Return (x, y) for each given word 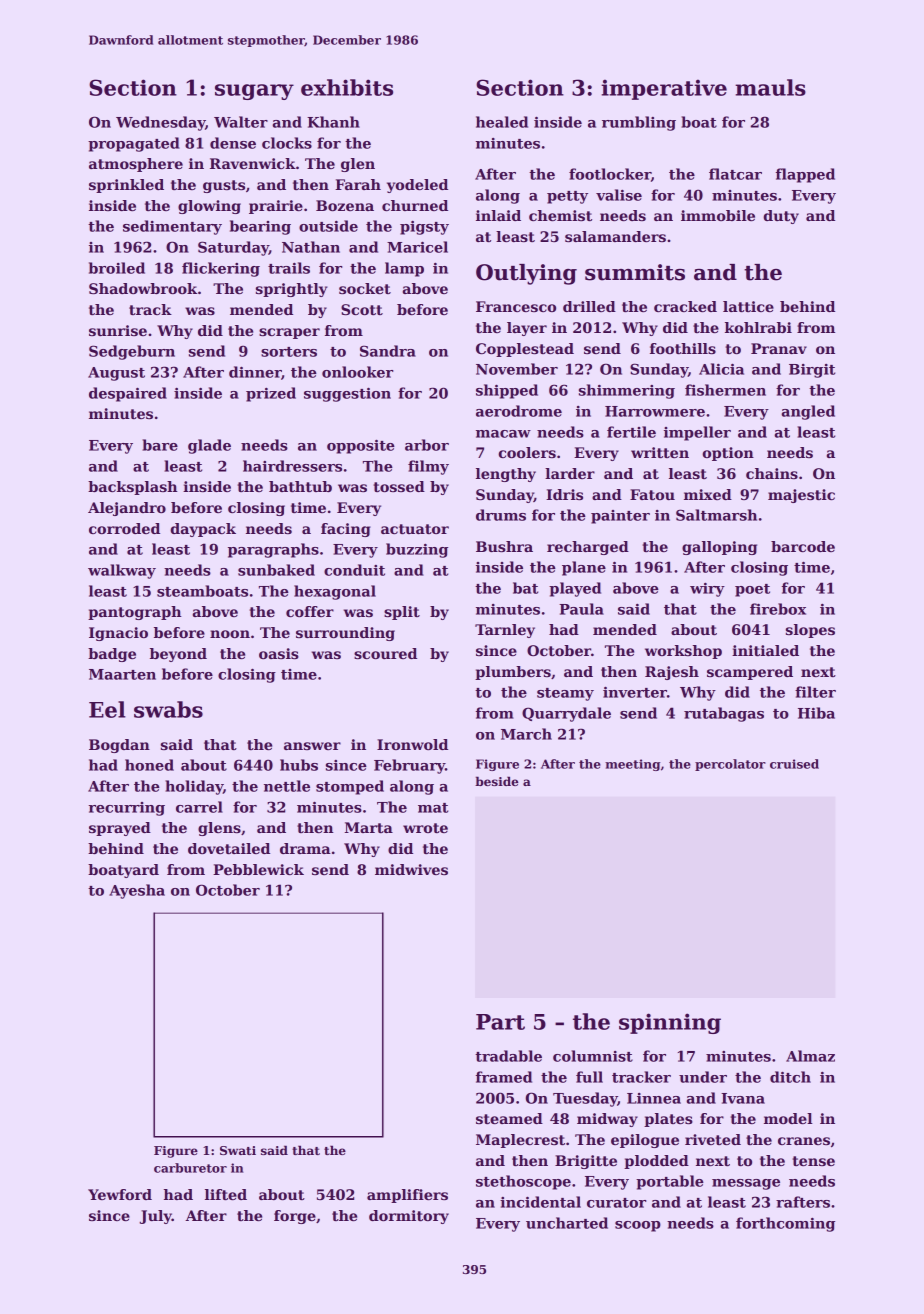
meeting (632, 765)
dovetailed (229, 848)
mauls (770, 87)
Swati (238, 1150)
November (517, 369)
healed (502, 122)
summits (635, 272)
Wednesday (160, 123)
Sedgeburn (132, 352)
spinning (670, 1023)
